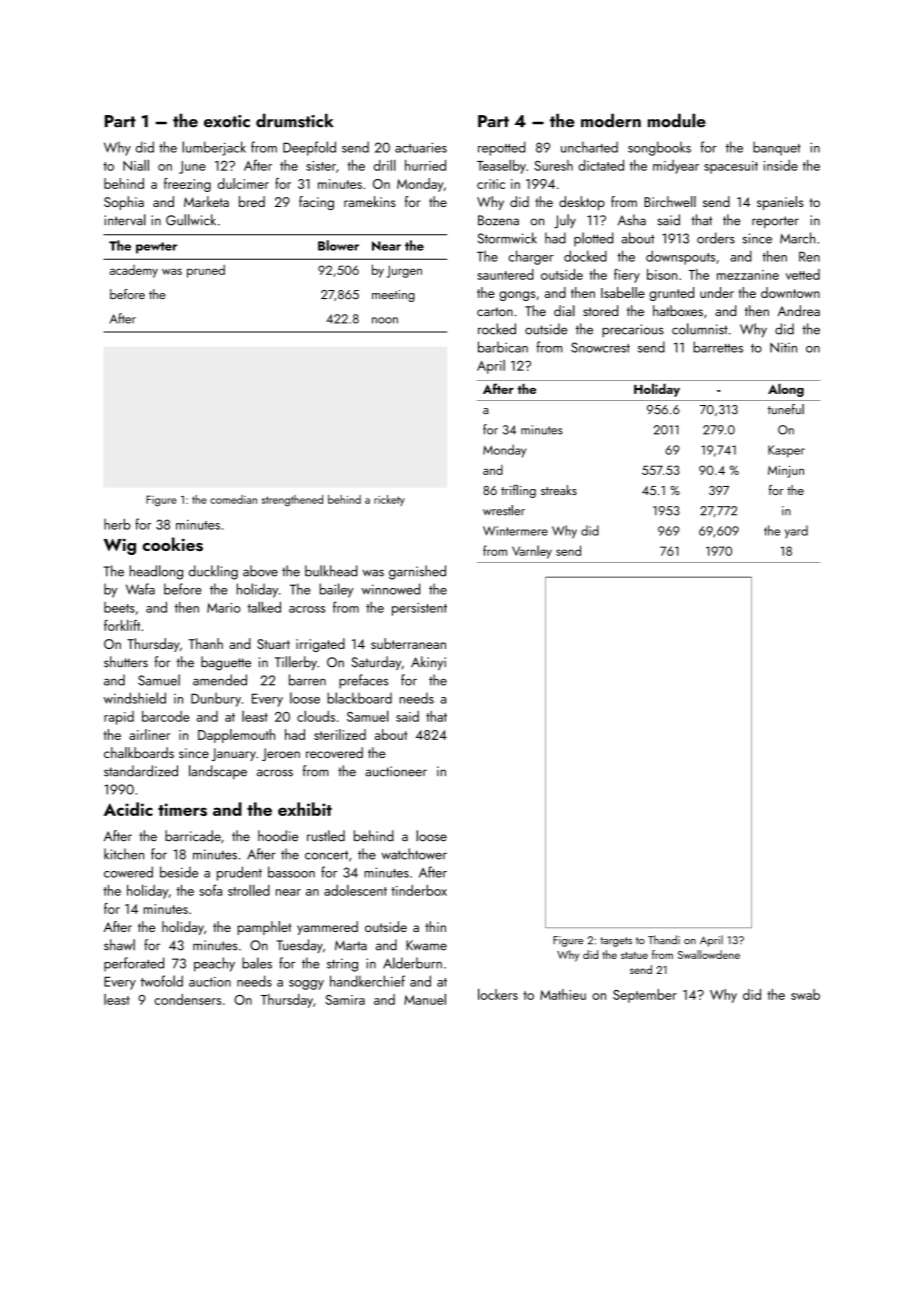  Describe the element at coordinates (600, 347) in the image. I see `Snowcrest` at that location.
